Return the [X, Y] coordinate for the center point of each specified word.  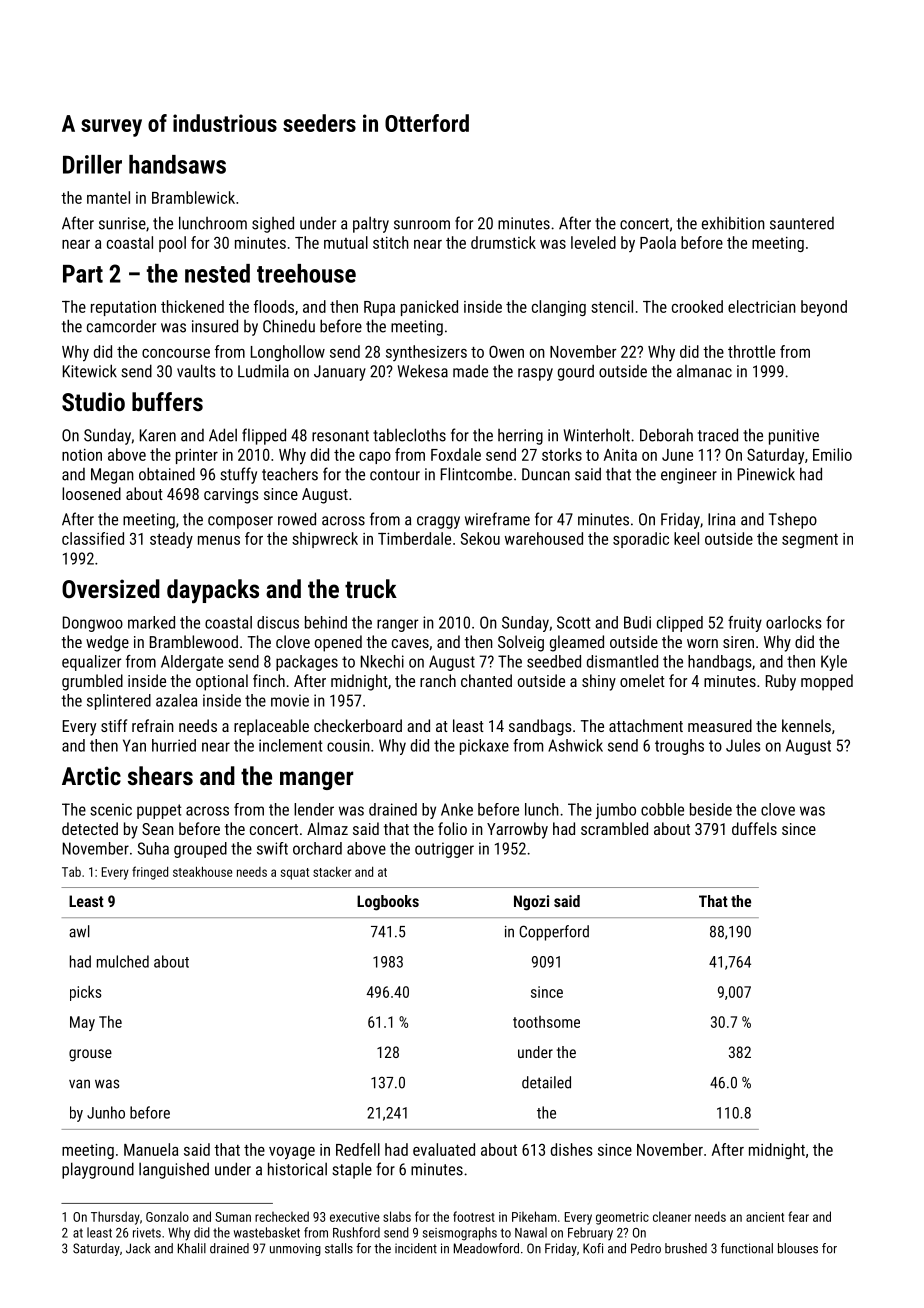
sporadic [641, 540]
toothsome [546, 1022]
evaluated [444, 1149]
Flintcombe [476, 474]
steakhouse [202, 871]
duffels [754, 828]
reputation [123, 308]
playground [98, 1170]
